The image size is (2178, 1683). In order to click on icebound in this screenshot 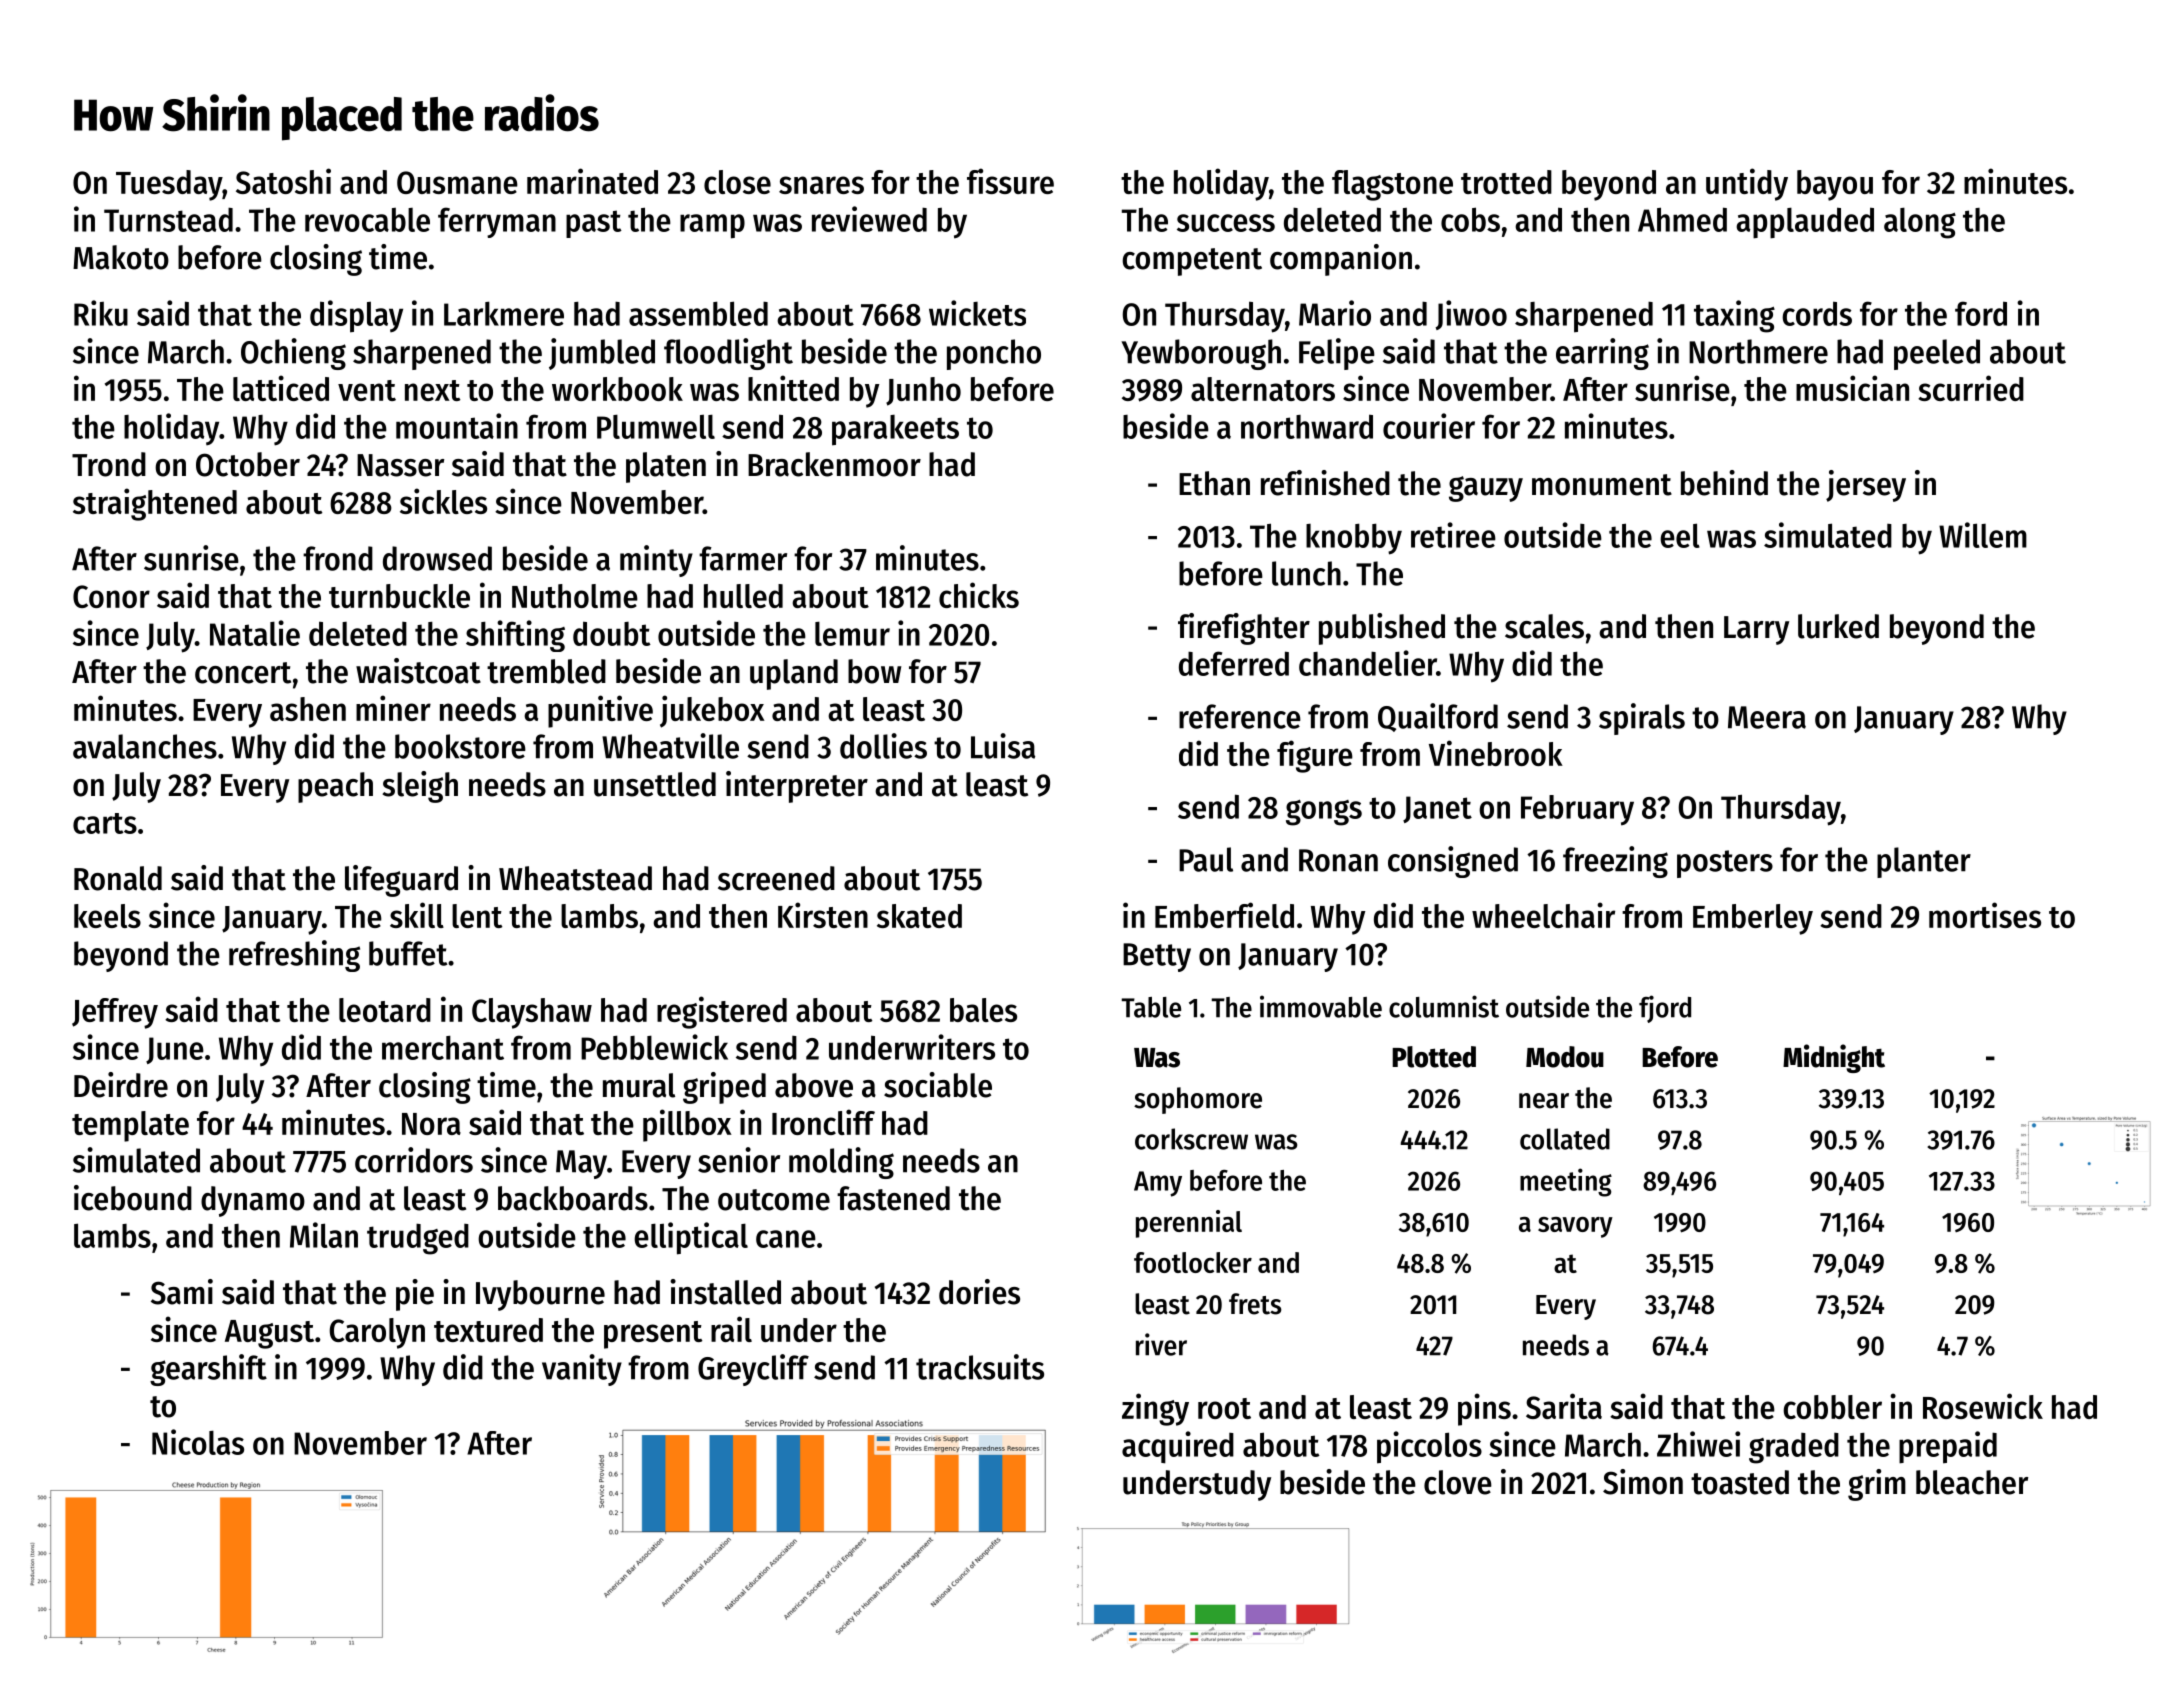, I will do `click(133, 1198)`.
